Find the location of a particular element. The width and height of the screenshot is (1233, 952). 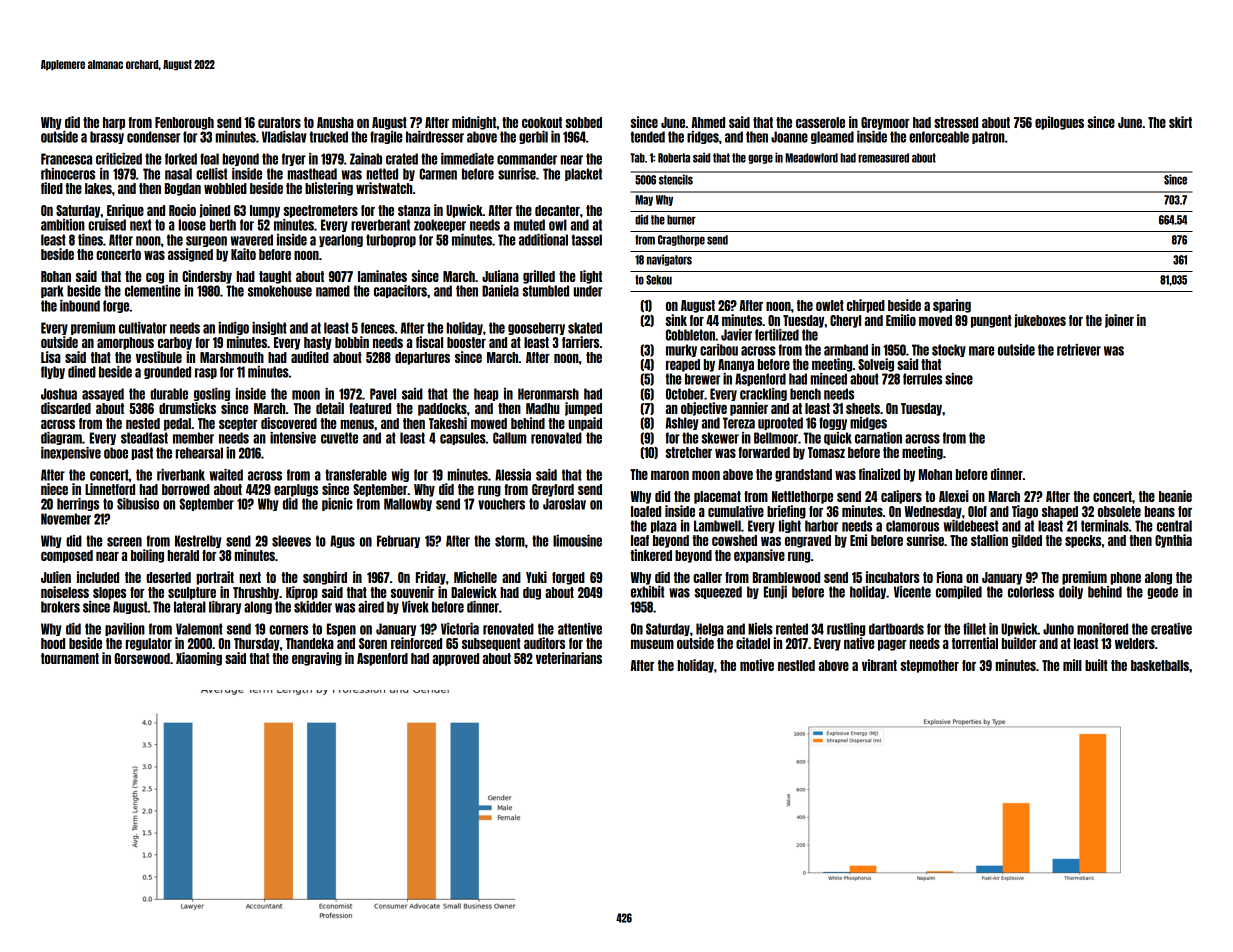

harp is located at coordinates (114, 123).
